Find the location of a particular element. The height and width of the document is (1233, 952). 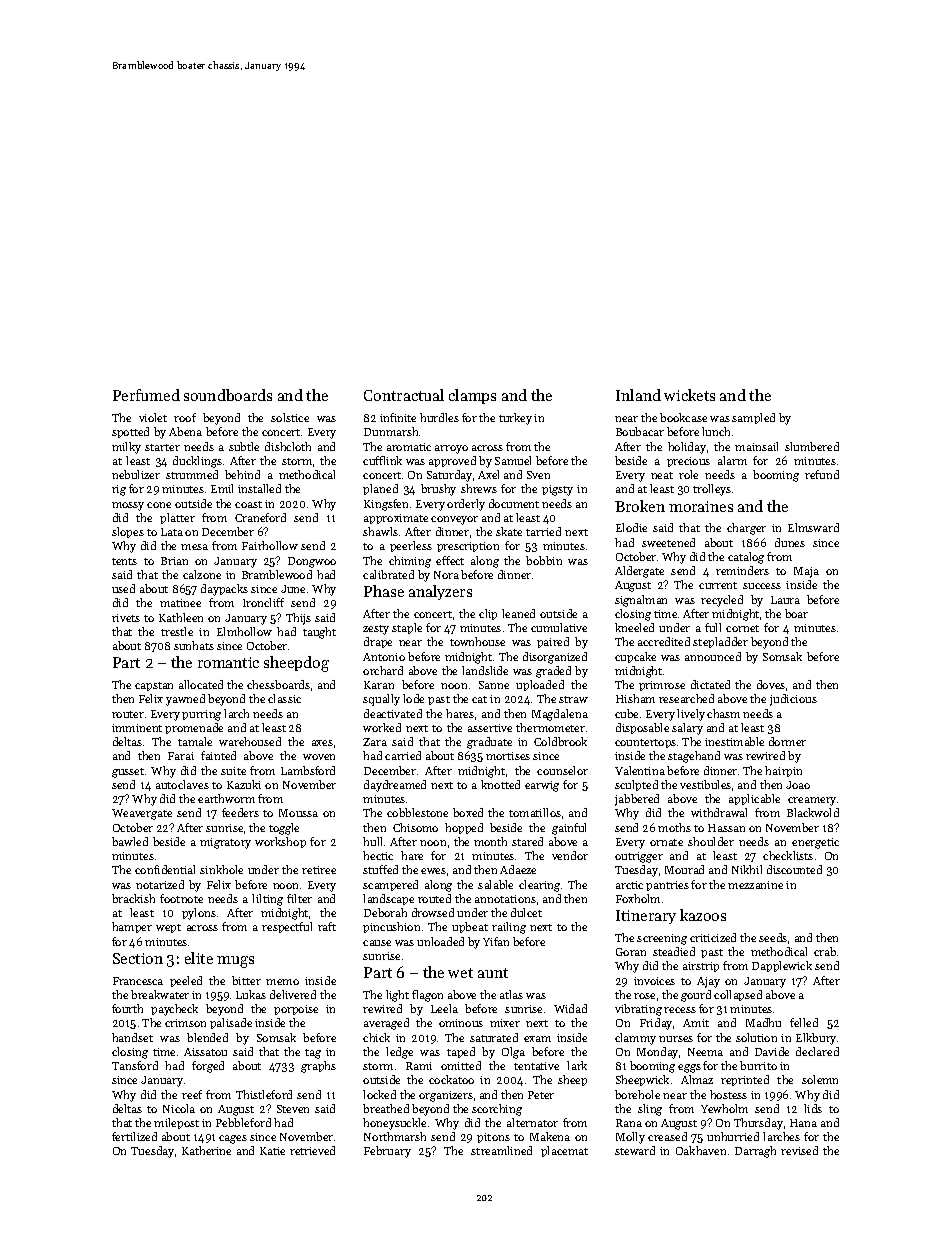

Perfumed is located at coordinates (146, 395).
